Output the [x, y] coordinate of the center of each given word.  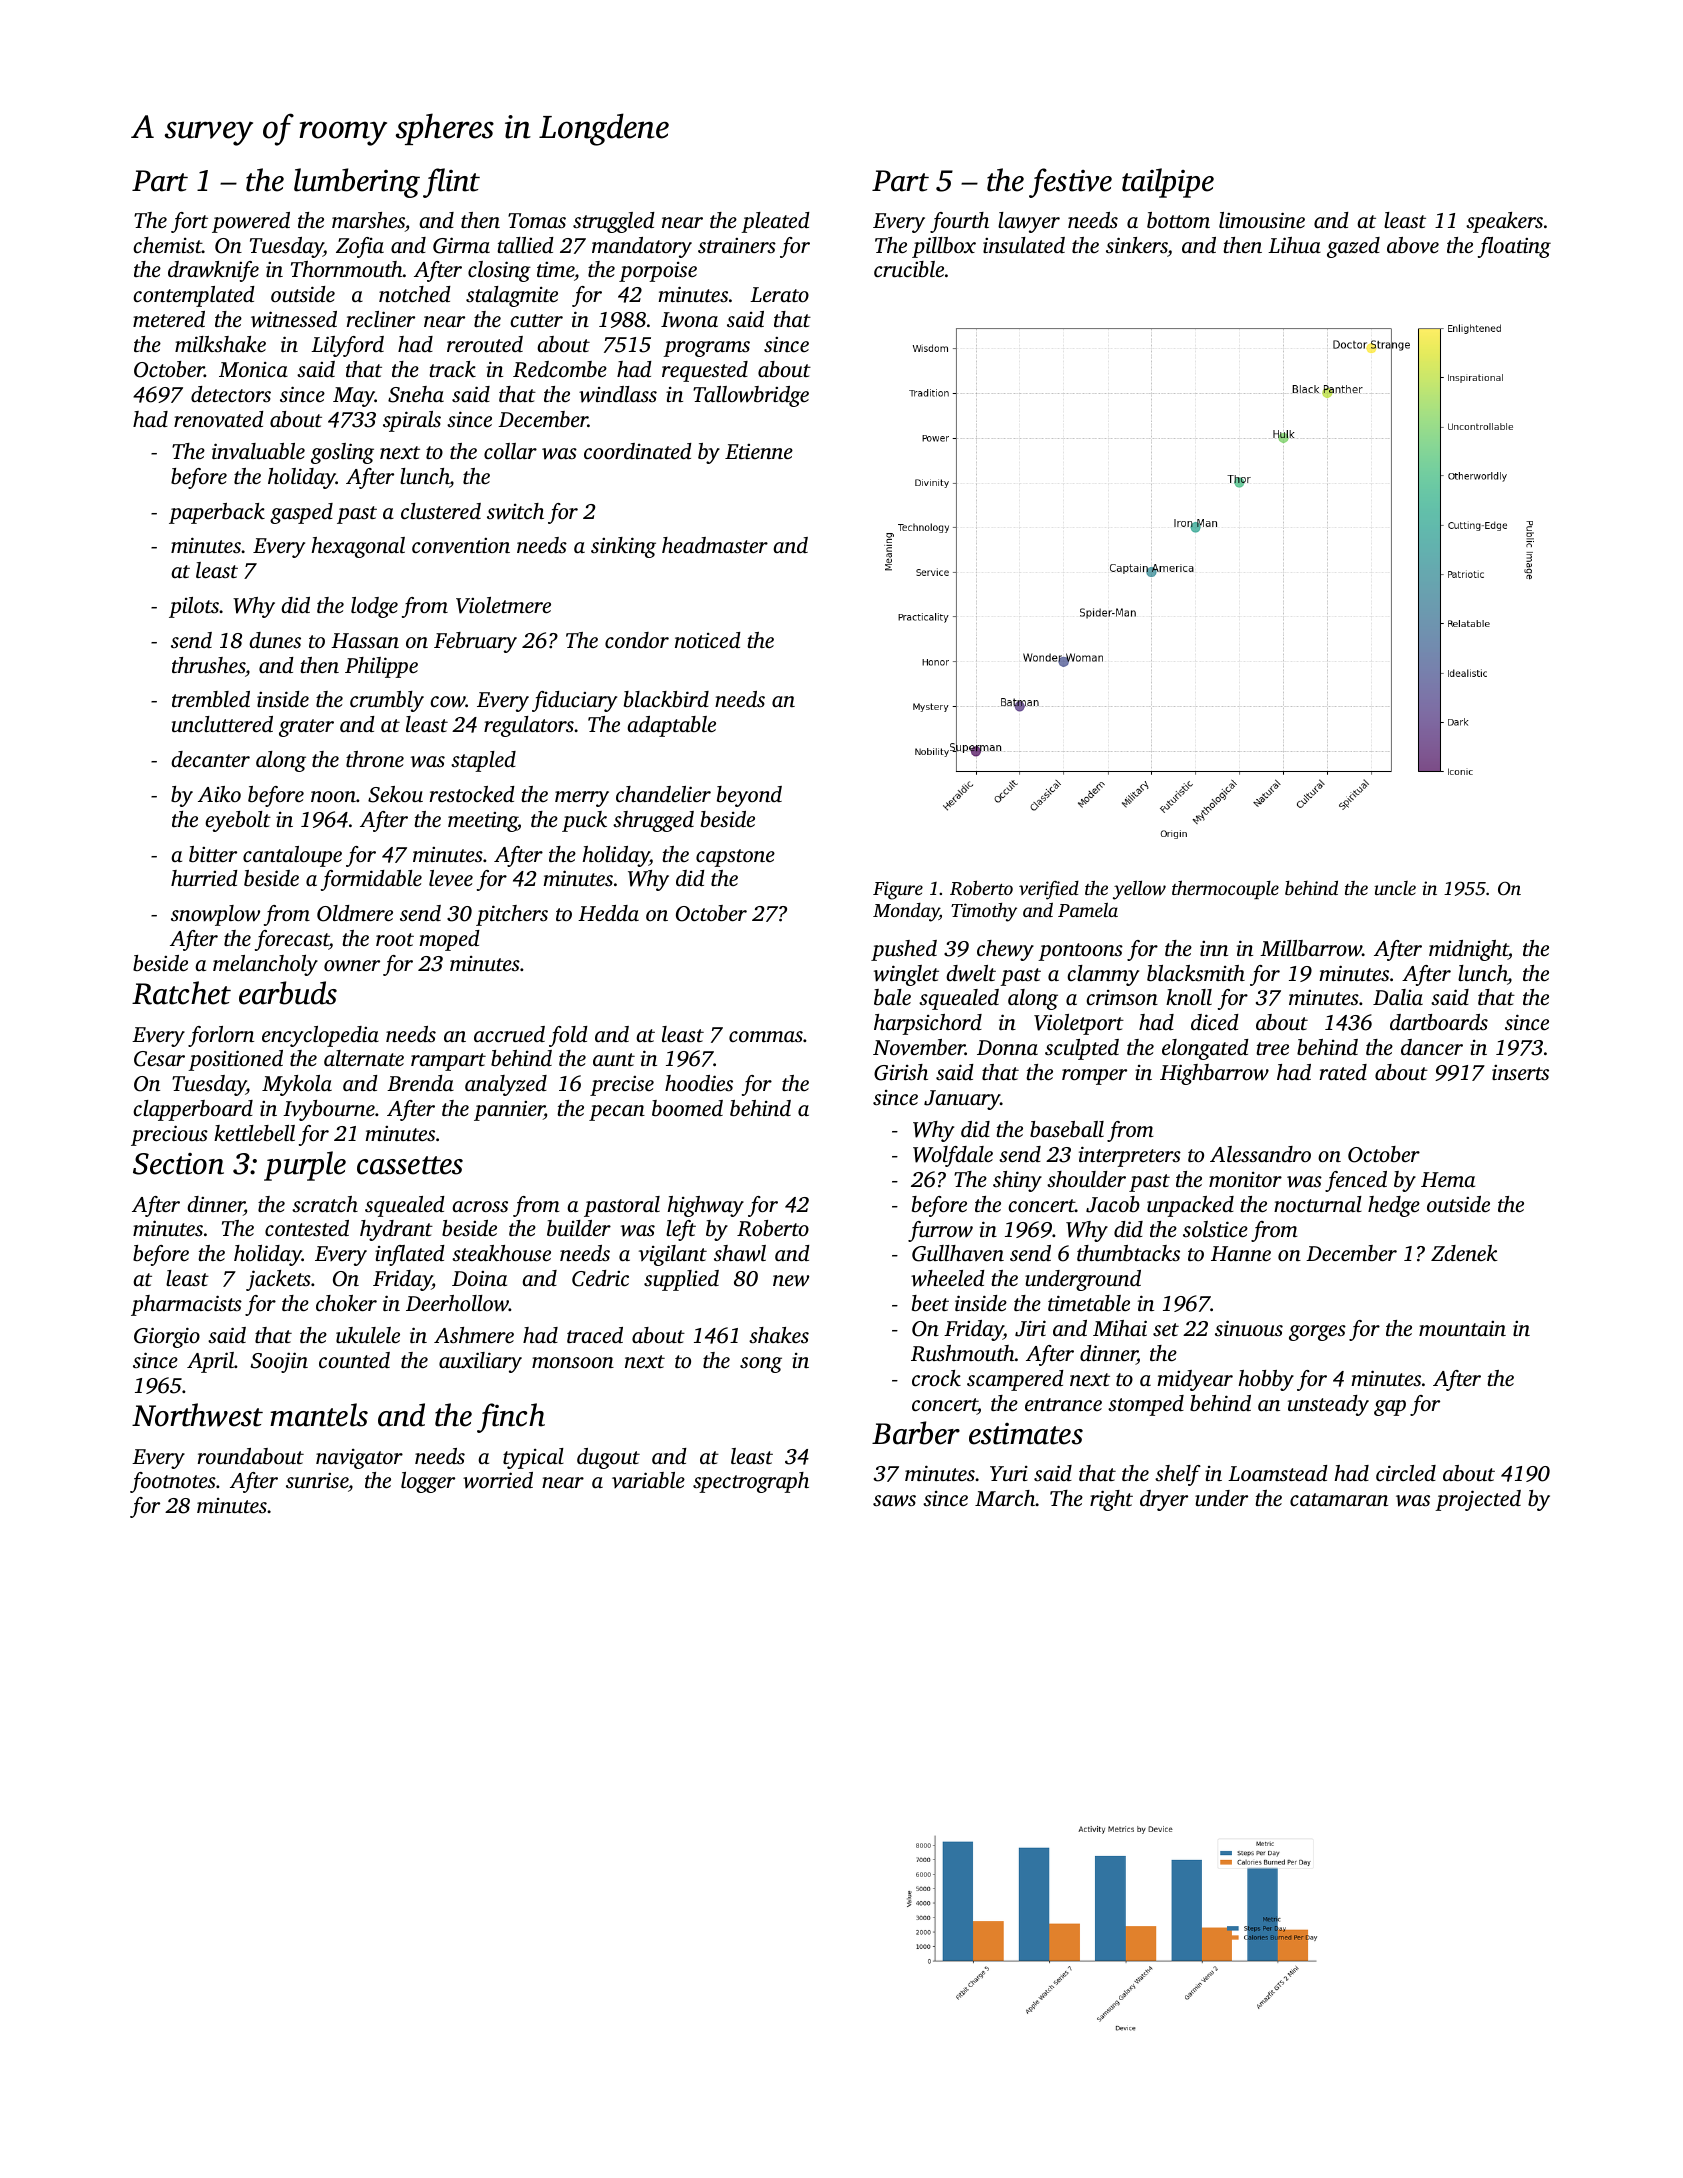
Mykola [297, 1085]
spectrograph [751, 1482]
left [681, 1230]
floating [1514, 247]
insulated [1024, 245]
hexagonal [358, 547]
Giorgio [167, 1337]
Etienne [759, 451]
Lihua [1294, 245]
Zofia [360, 247]
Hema [1448, 1179]
